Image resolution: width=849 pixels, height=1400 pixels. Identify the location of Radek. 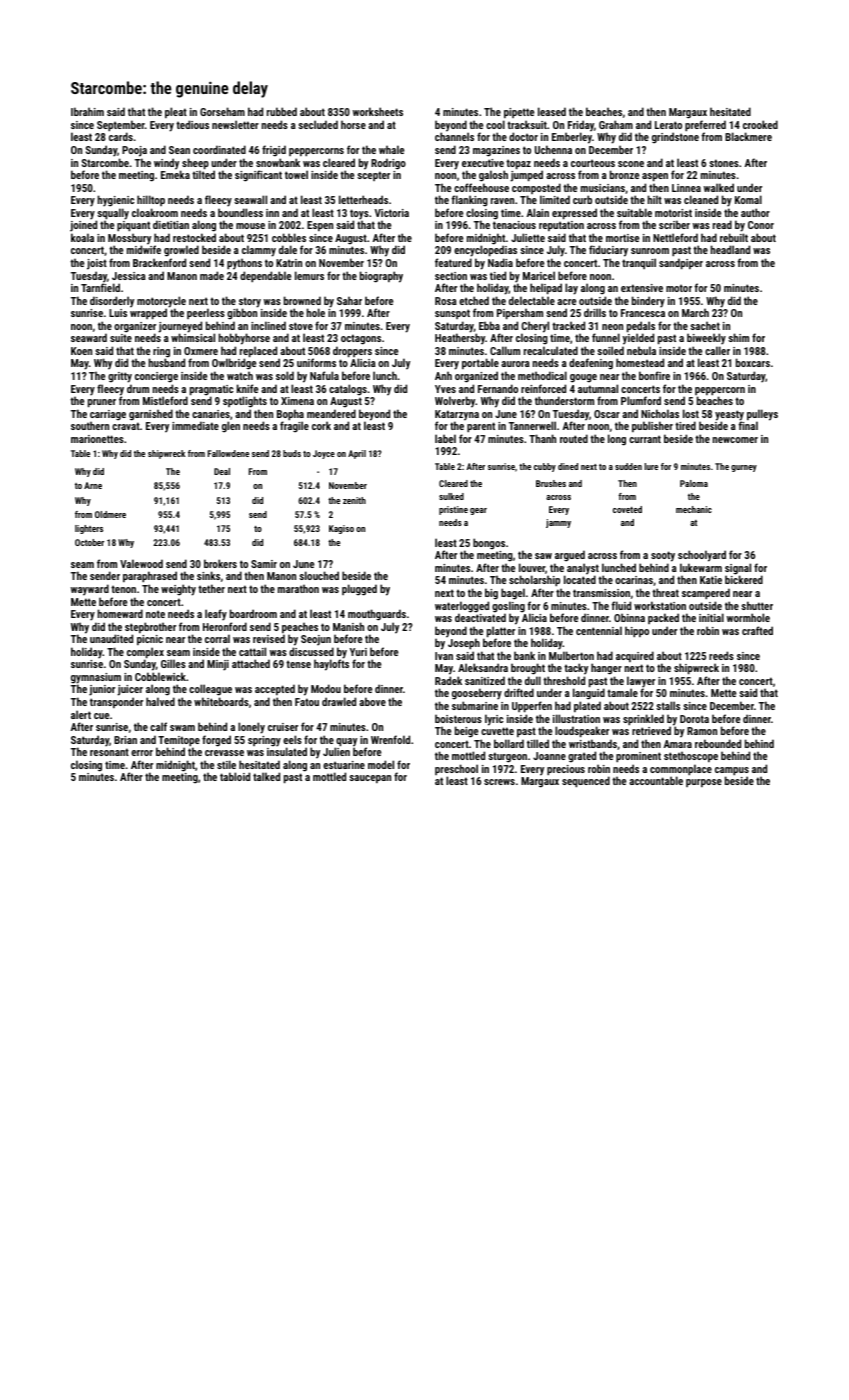
(448, 680).
